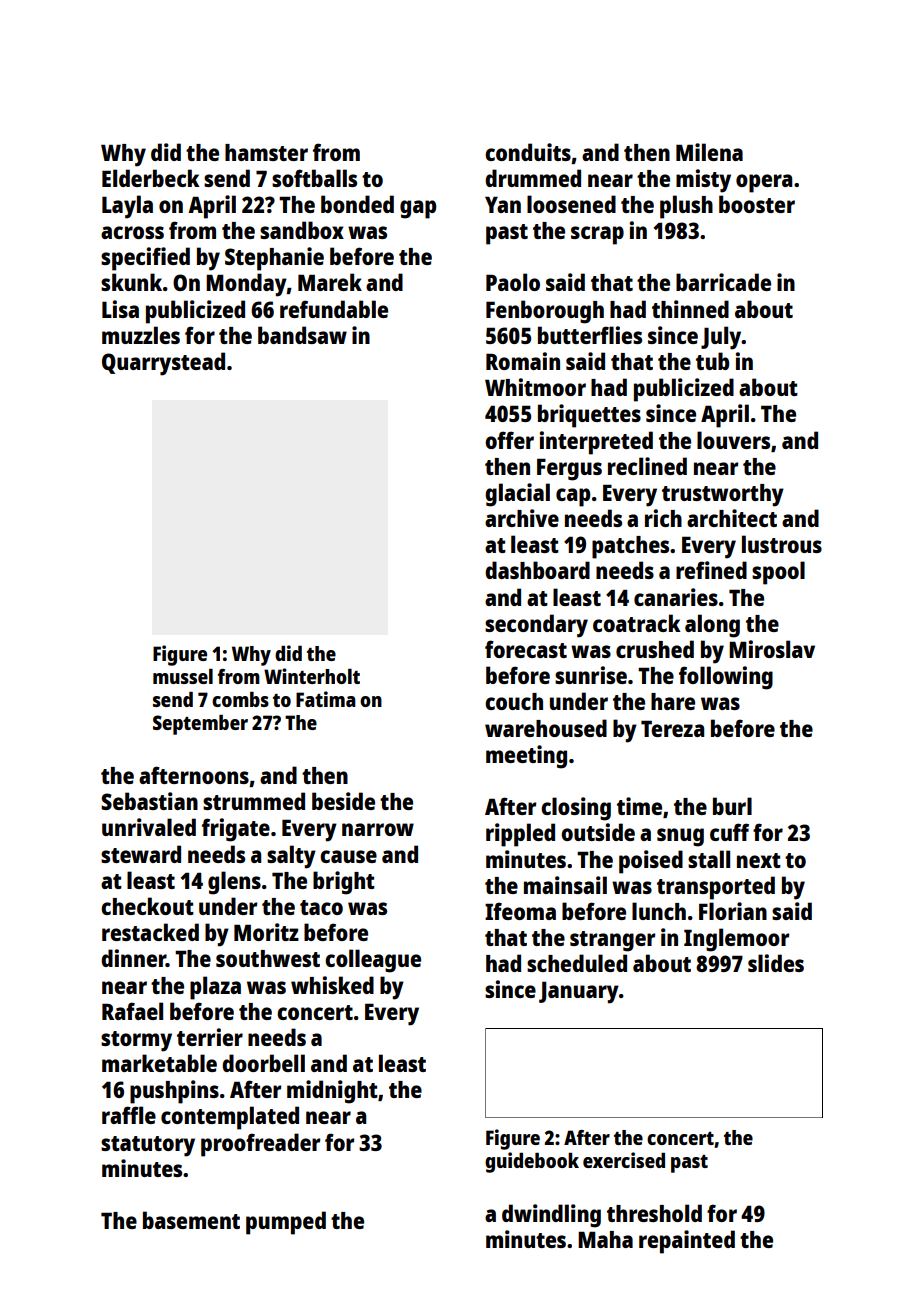  What do you see at coordinates (266, 932) in the document?
I see `Moritz` at bounding box center [266, 932].
